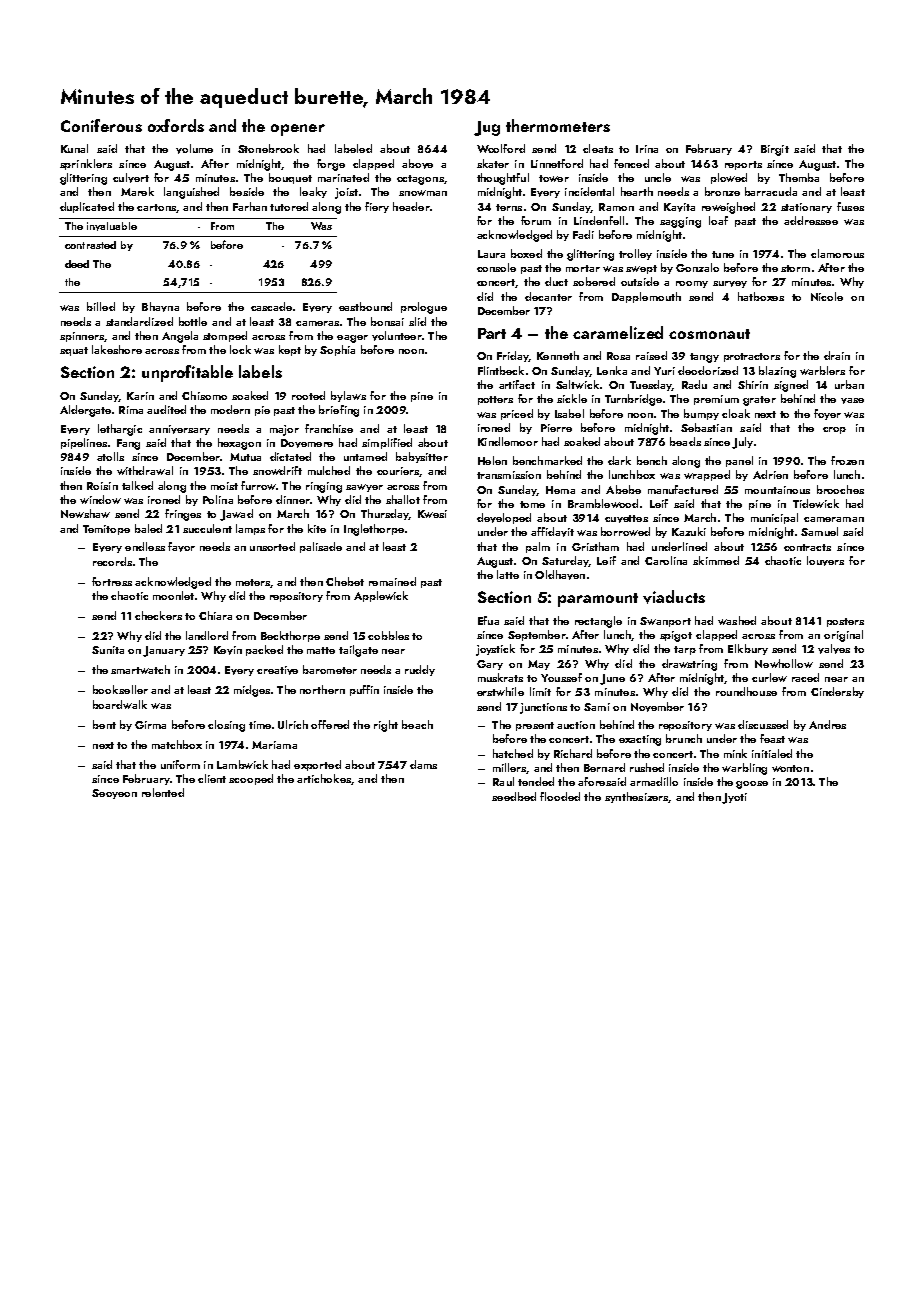 The image size is (924, 1308). I want to click on Seoyeon, so click(114, 794).
